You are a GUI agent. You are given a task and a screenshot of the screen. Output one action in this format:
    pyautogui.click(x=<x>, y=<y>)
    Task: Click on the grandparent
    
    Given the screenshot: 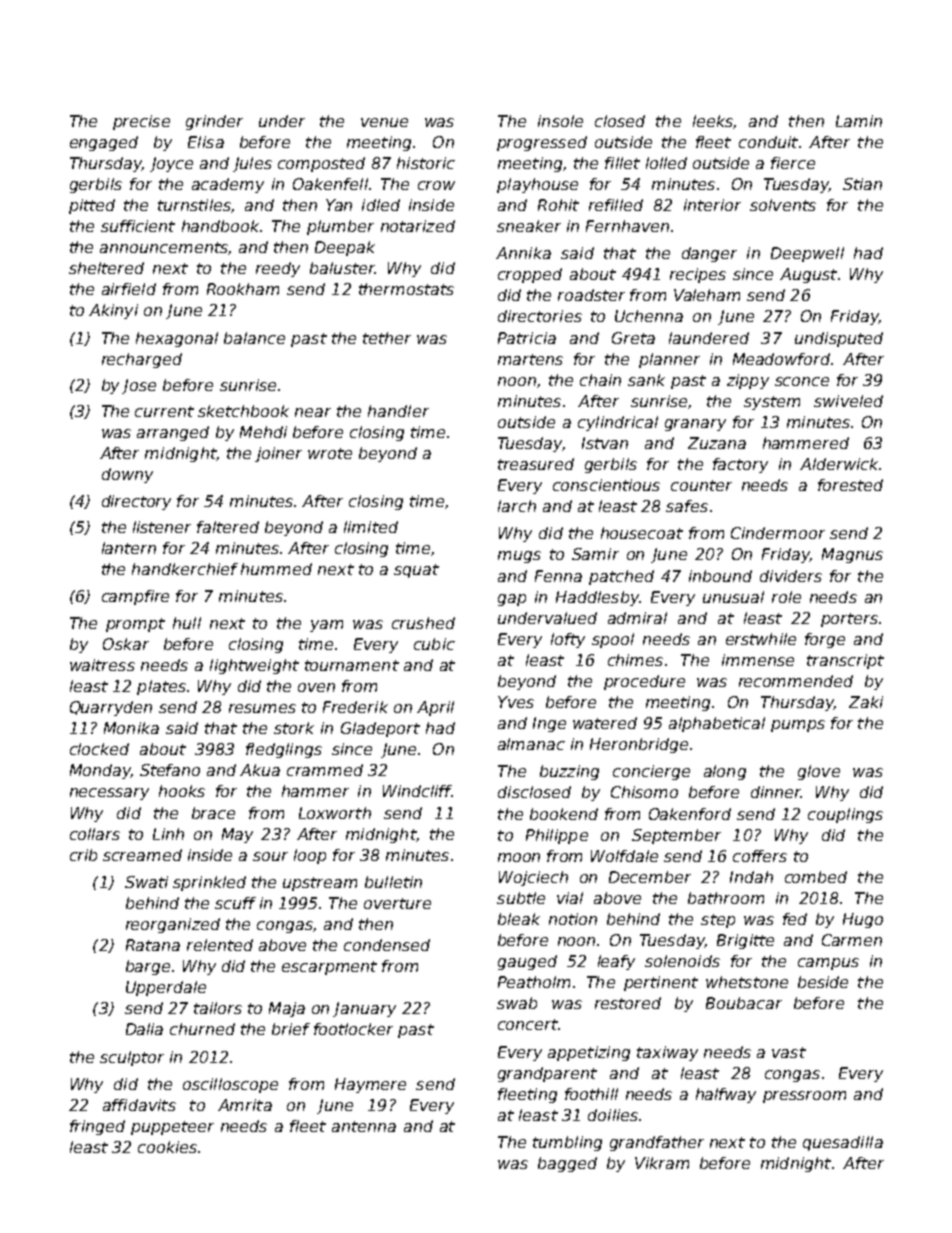 What is the action you would take?
    pyautogui.click(x=547, y=1074)
